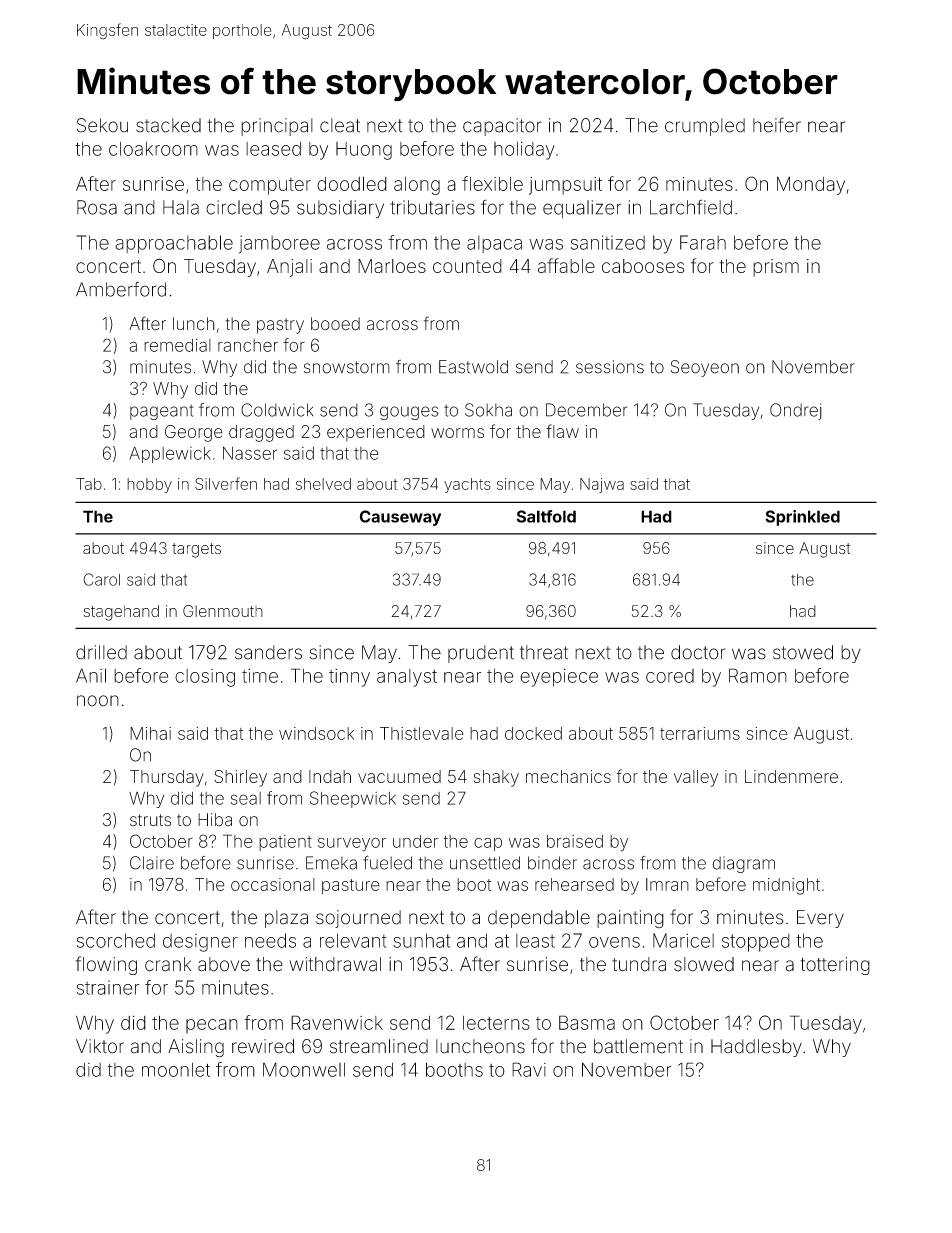 This document has height=1233, width=952. Describe the element at coordinates (705, 127) in the document. I see `crumpled` at that location.
